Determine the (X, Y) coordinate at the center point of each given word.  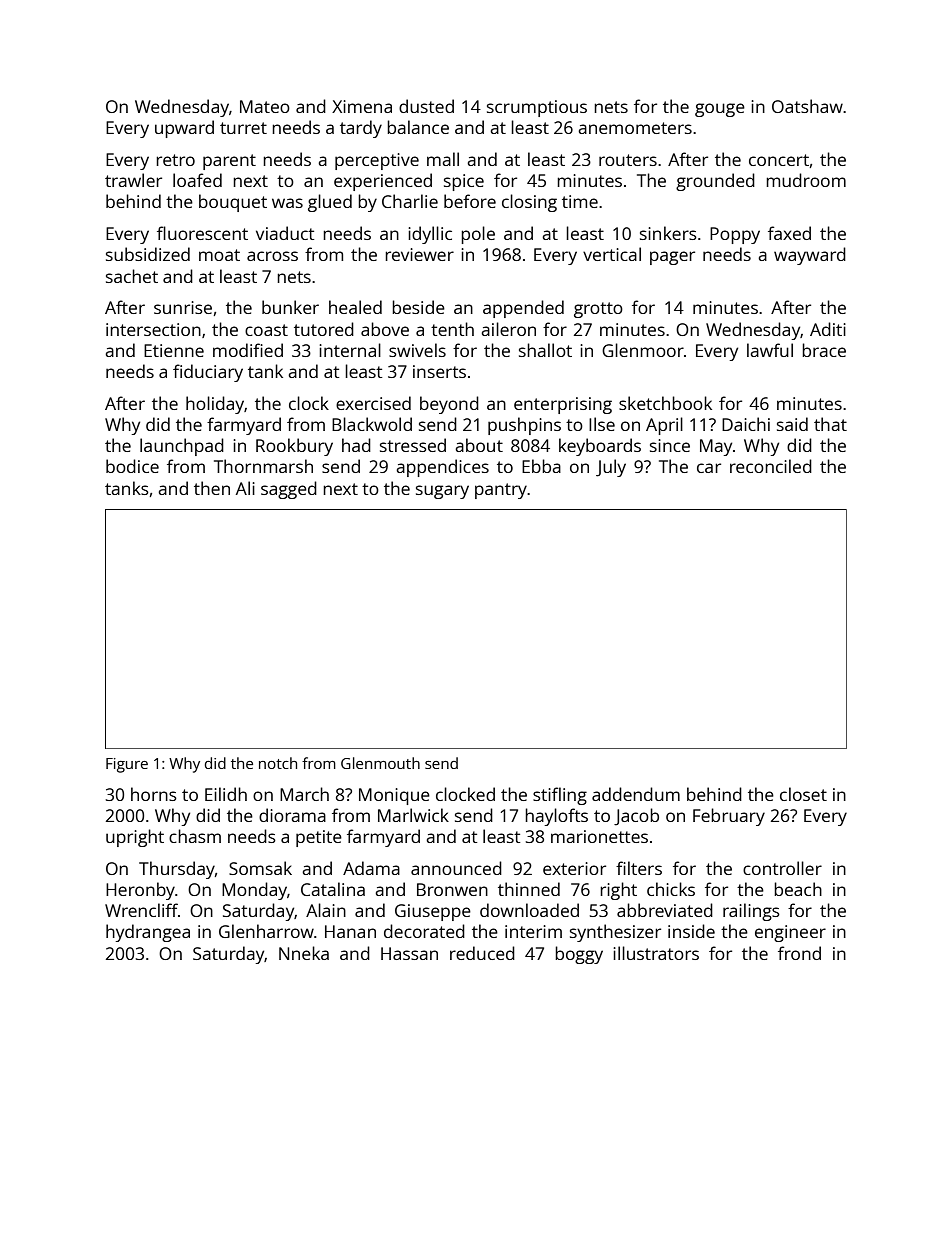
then (212, 488)
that (830, 424)
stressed (413, 445)
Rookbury (294, 447)
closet (803, 794)
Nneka (304, 953)
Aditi (828, 329)
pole (478, 235)
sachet (132, 276)
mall (443, 159)
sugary (442, 492)
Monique (394, 796)
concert (779, 160)
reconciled (771, 466)
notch (278, 763)
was (287, 203)
